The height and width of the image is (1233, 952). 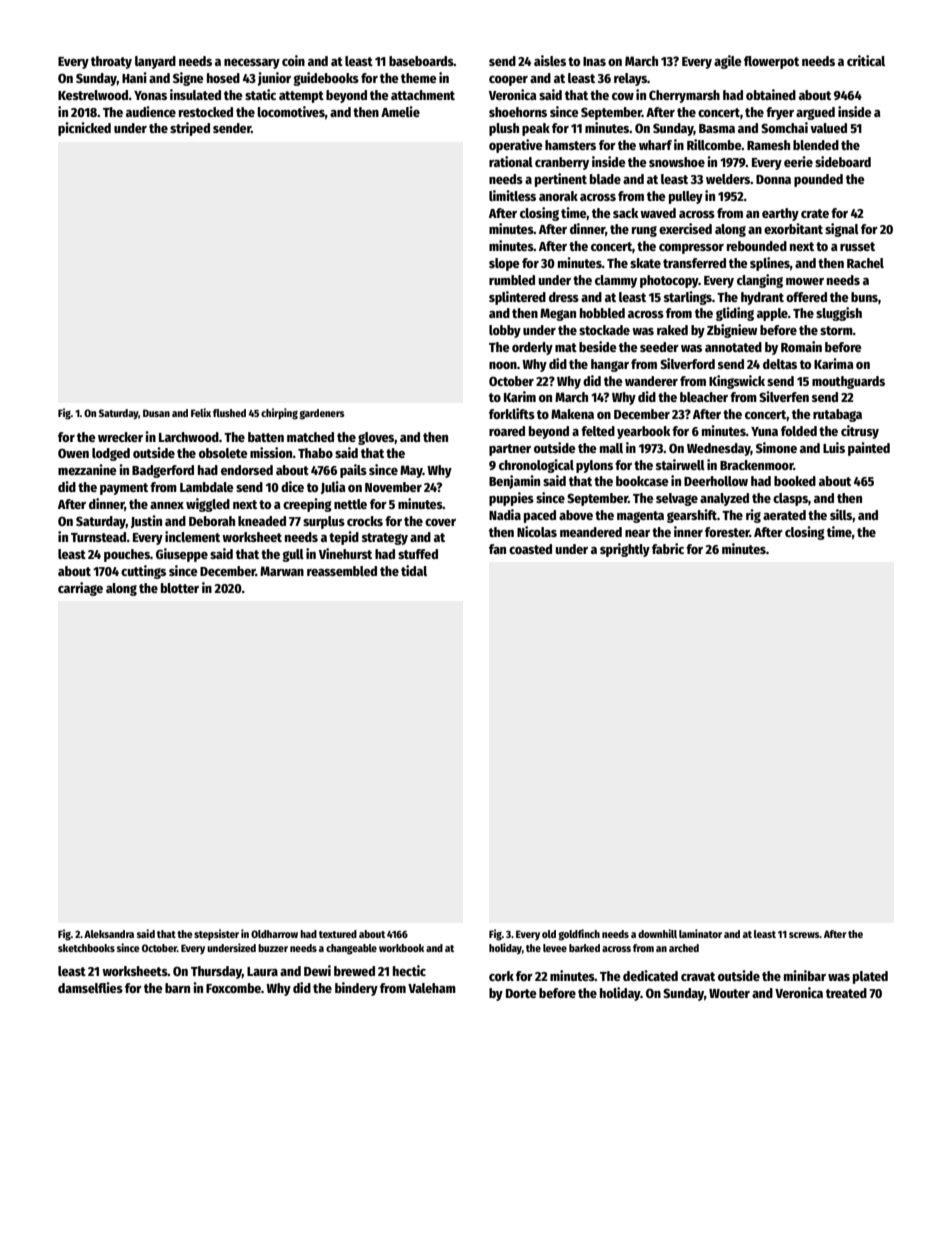 I want to click on Foxcombe, so click(x=233, y=988).
